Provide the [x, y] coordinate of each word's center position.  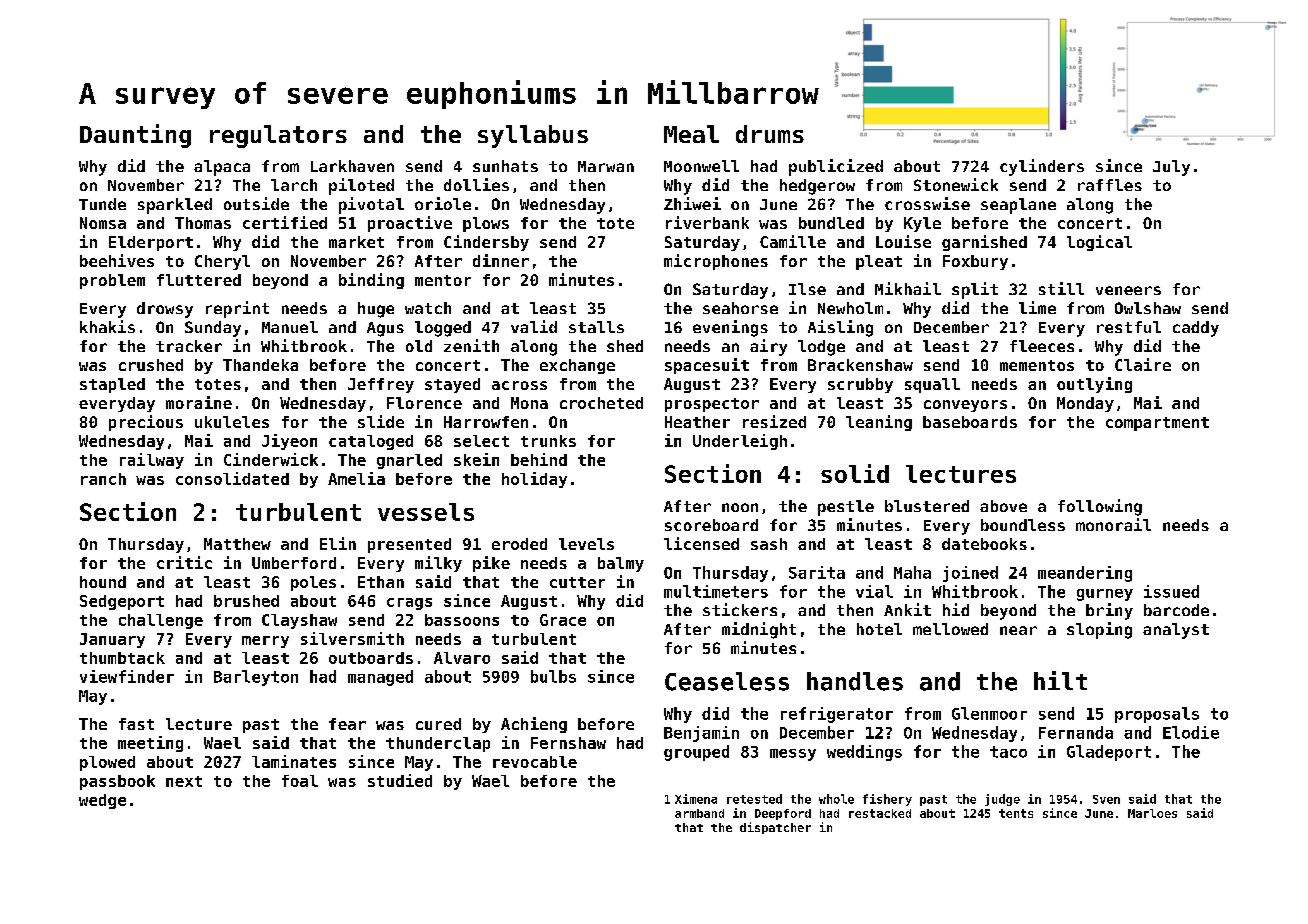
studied [400, 780]
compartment [1157, 424]
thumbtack [122, 658]
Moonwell [701, 166]
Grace [563, 620]
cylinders [1042, 167]
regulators [278, 136]
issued [1171, 591]
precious [146, 423]
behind [539, 459]
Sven [1106, 799]
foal [300, 781]
